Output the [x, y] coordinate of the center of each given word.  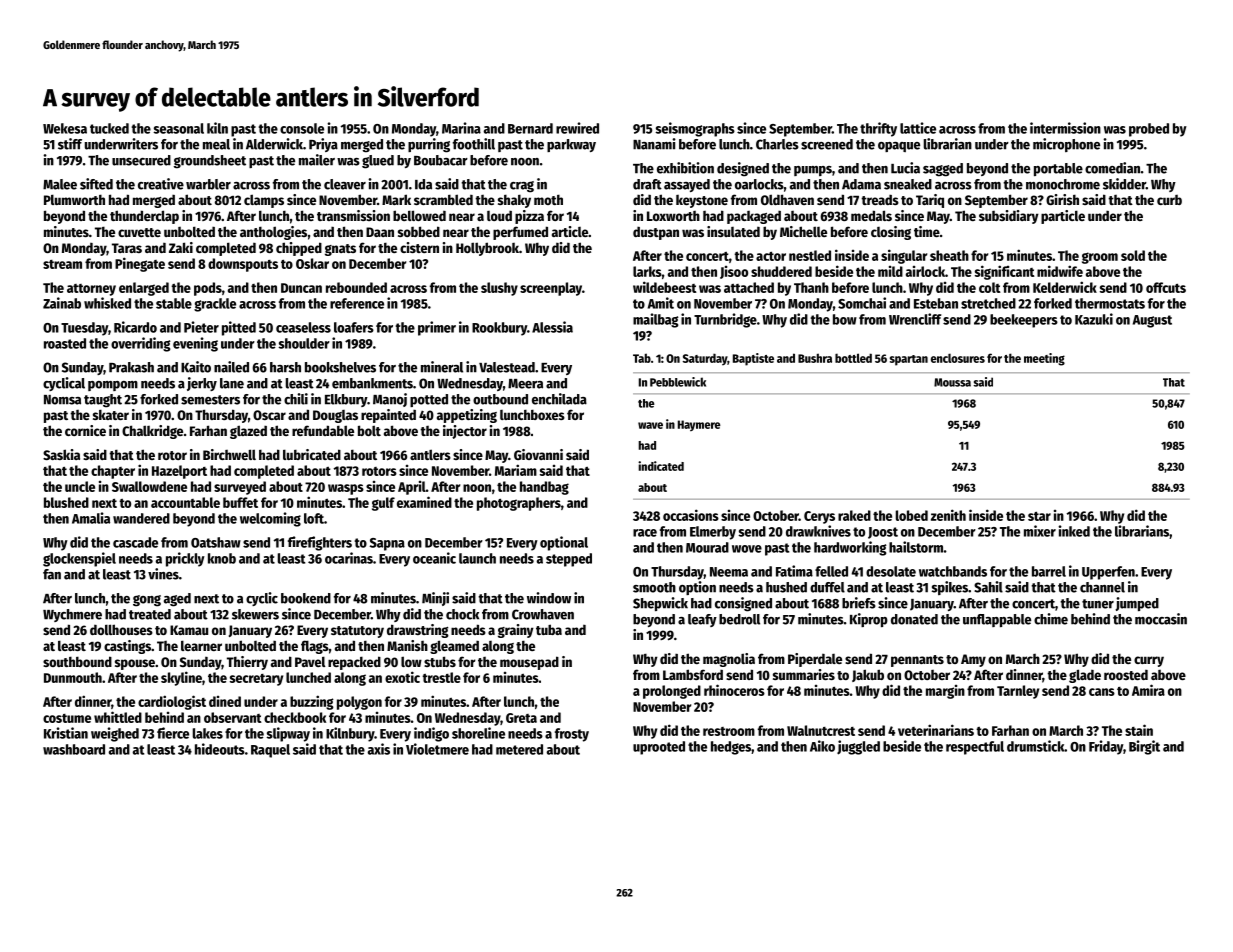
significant [1005, 272]
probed [1149, 130]
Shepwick [660, 604]
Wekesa [65, 128]
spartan [909, 360]
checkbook [295, 717]
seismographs [695, 129]
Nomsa [62, 400]
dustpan [656, 233]
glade [1085, 676]
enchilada [559, 399]
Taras [127, 248]
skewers [255, 614]
